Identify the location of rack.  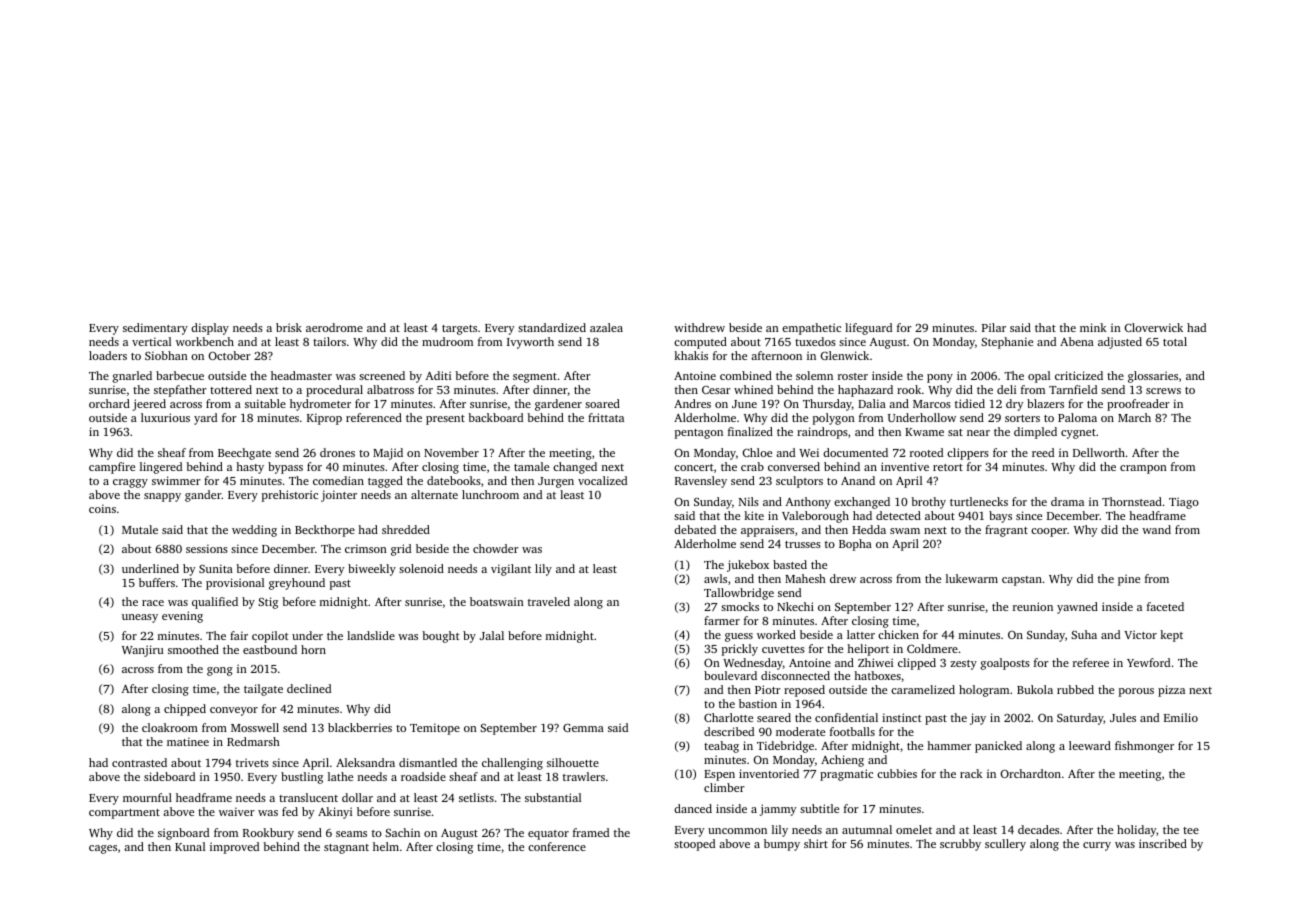
(971, 773).
